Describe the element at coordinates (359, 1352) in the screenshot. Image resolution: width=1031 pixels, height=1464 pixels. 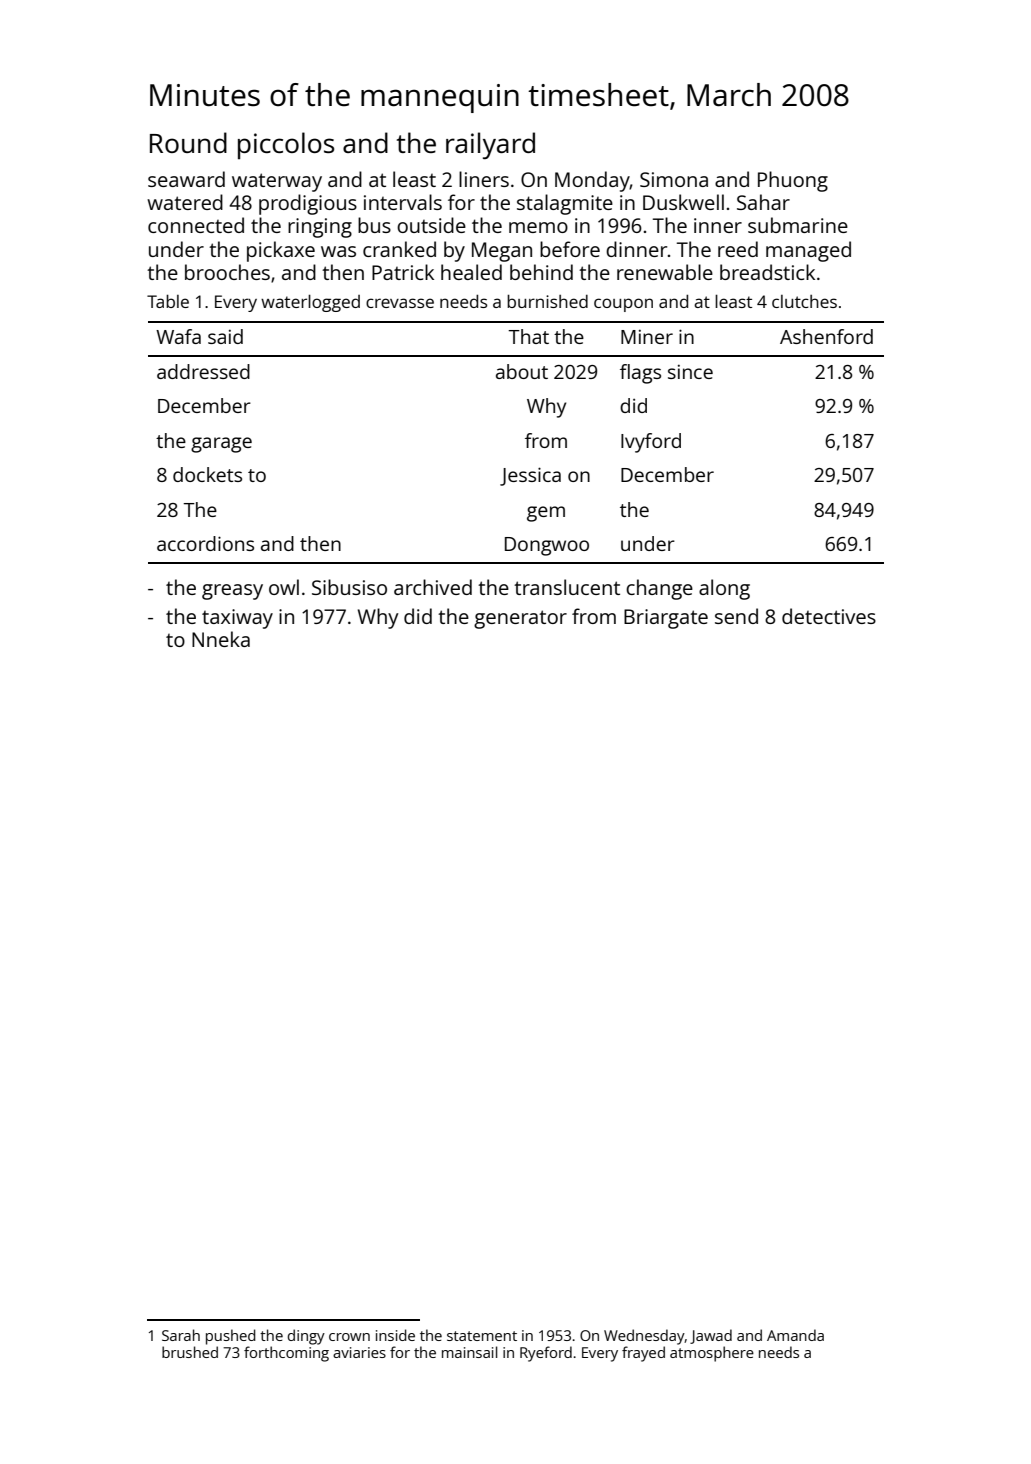
I see `aviaries` at that location.
